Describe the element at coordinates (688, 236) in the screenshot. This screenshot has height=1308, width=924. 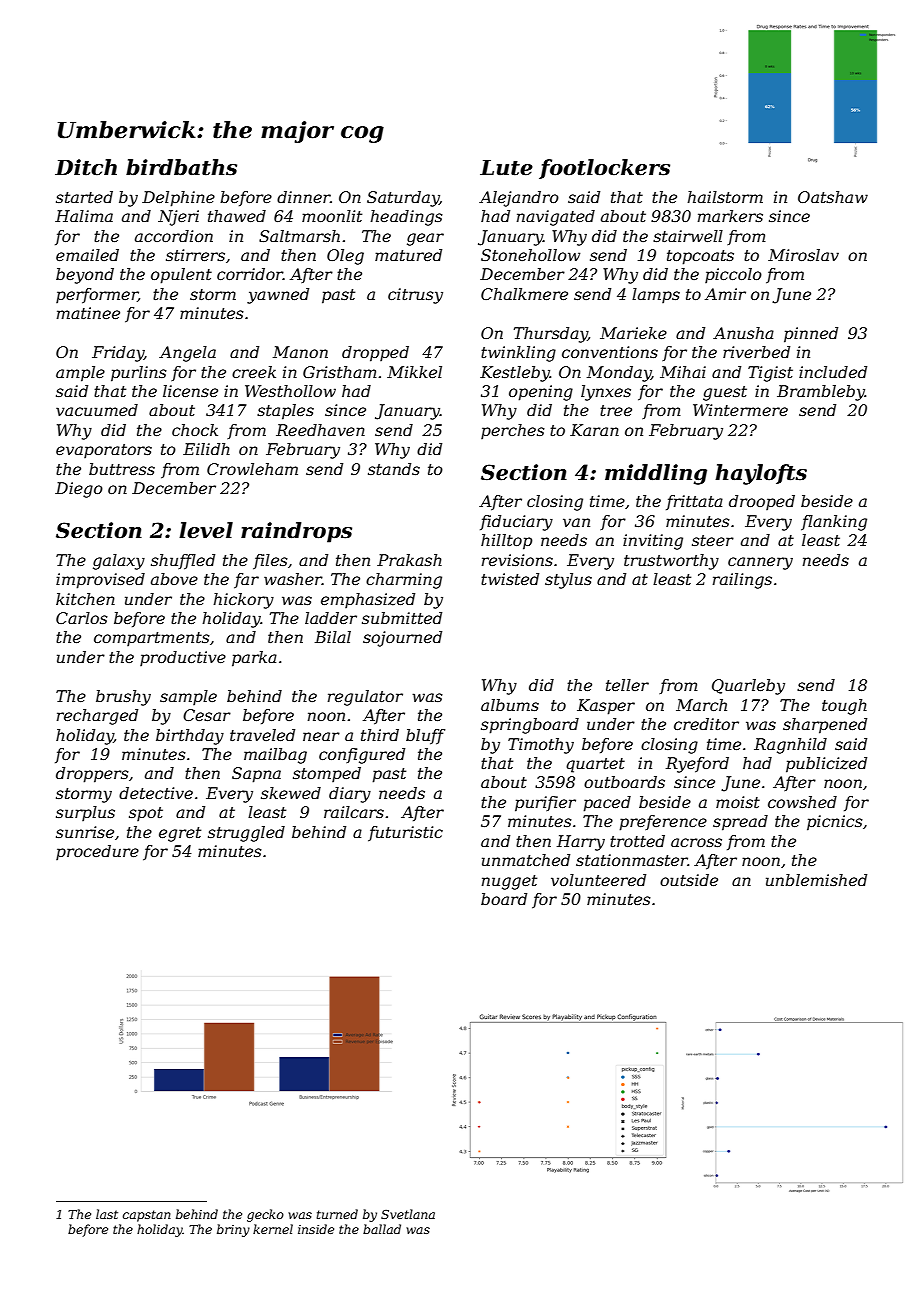
I see `stairwell` at that location.
